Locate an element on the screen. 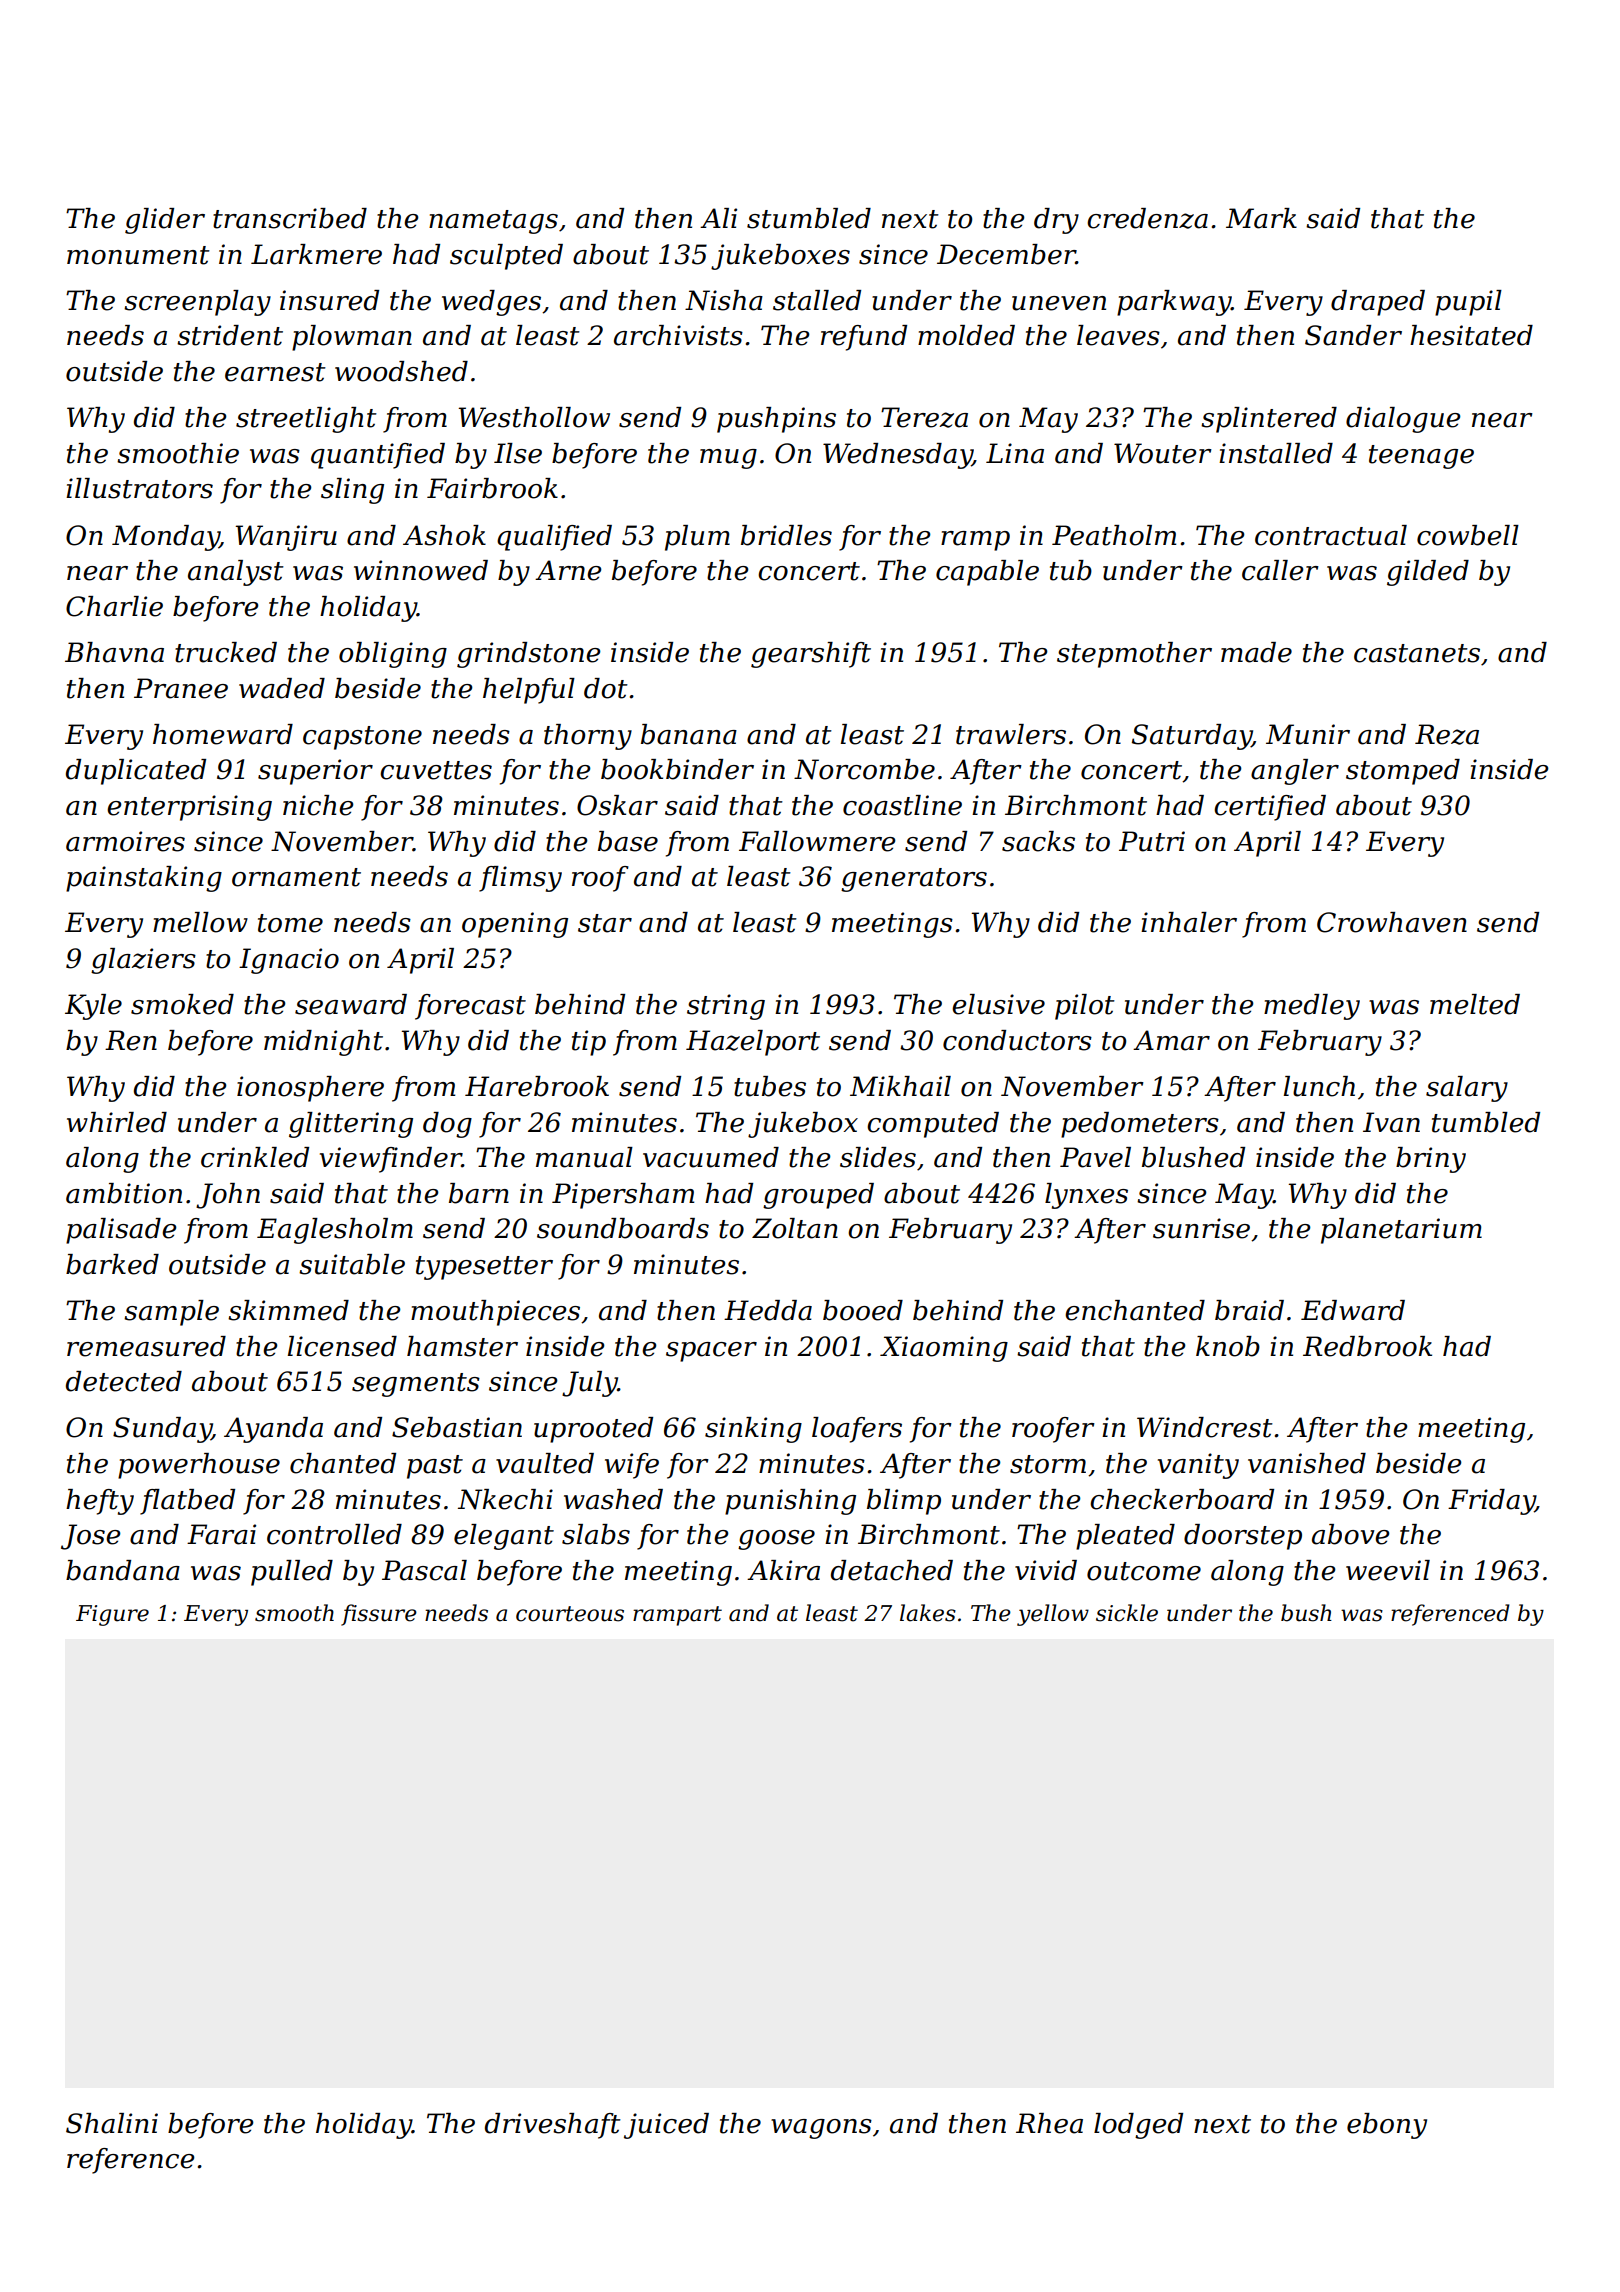  transcribed is located at coordinates (290, 218).
